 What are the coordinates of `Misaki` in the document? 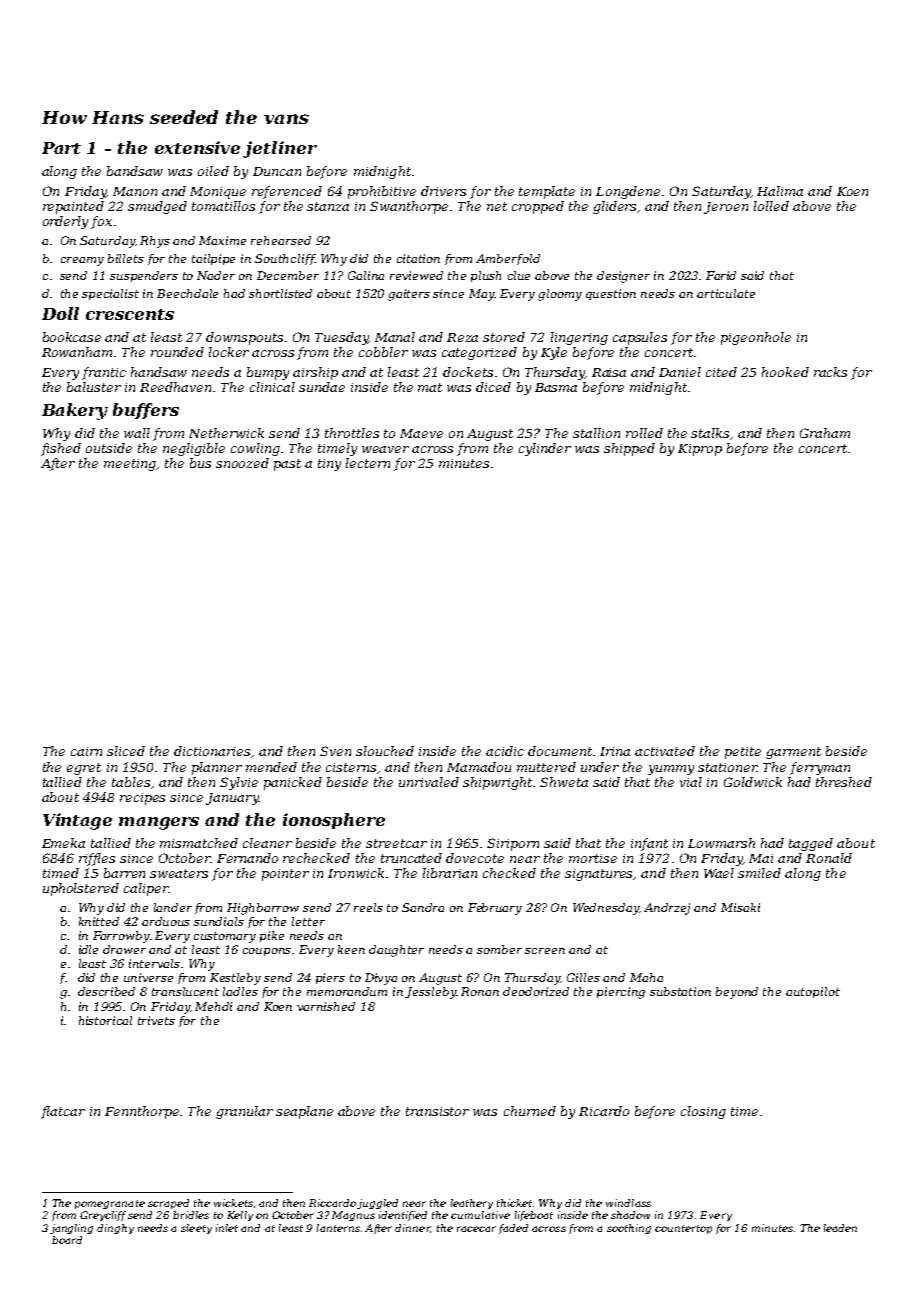 It's located at (740, 907).
